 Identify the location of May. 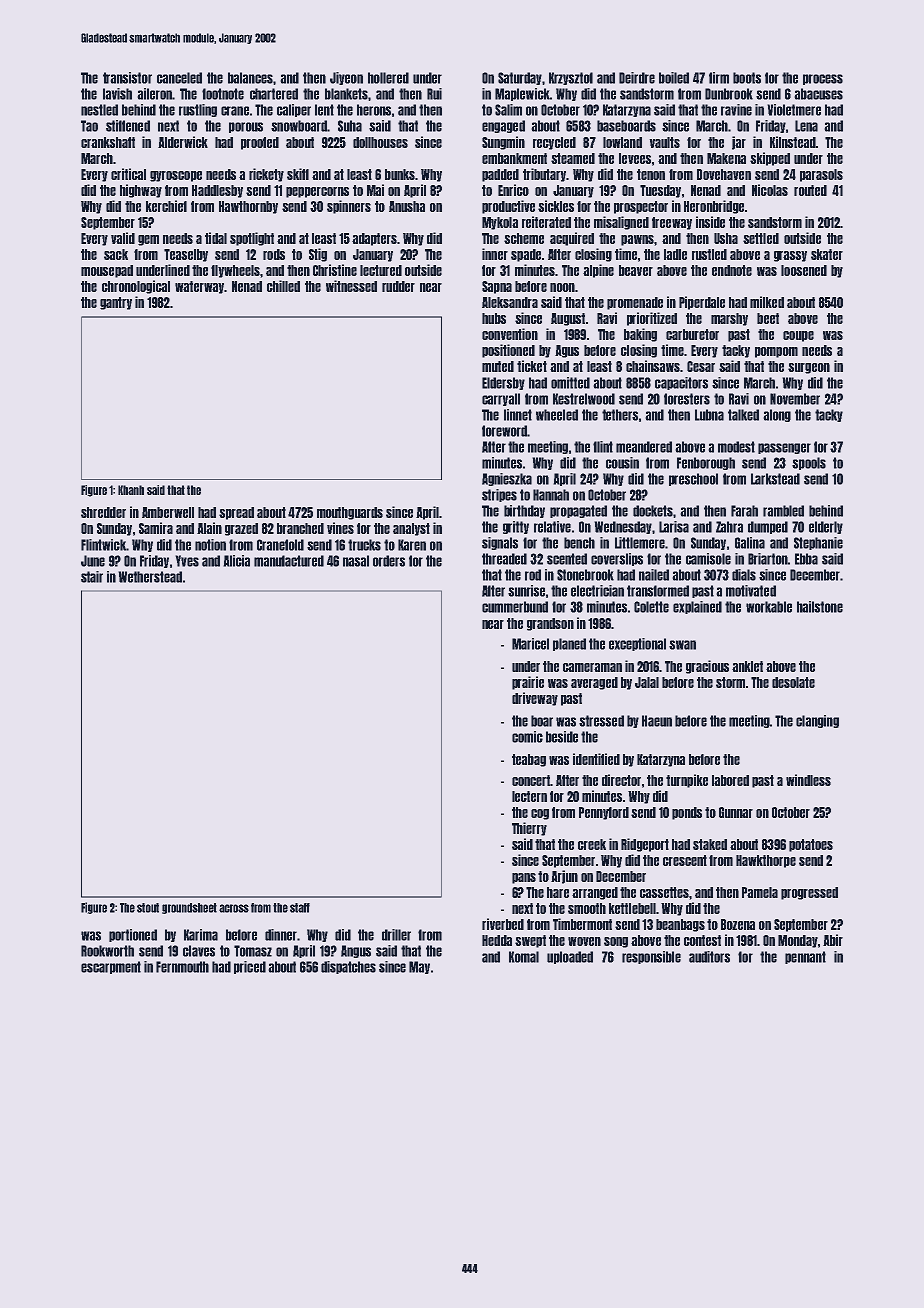
(419, 967).
